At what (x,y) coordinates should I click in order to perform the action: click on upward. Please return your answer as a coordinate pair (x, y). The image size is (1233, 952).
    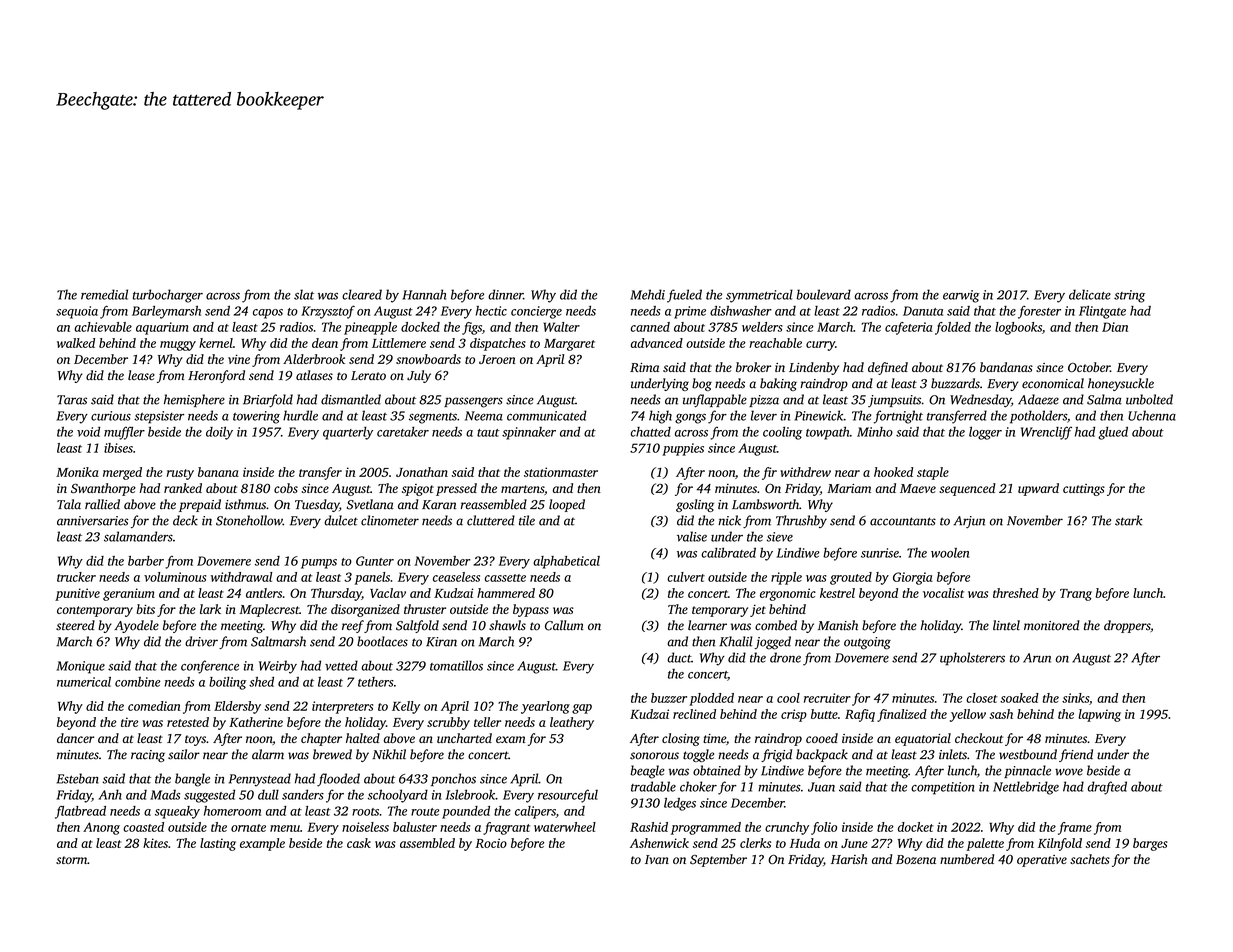
    Looking at the image, I should click on (1038, 489).
